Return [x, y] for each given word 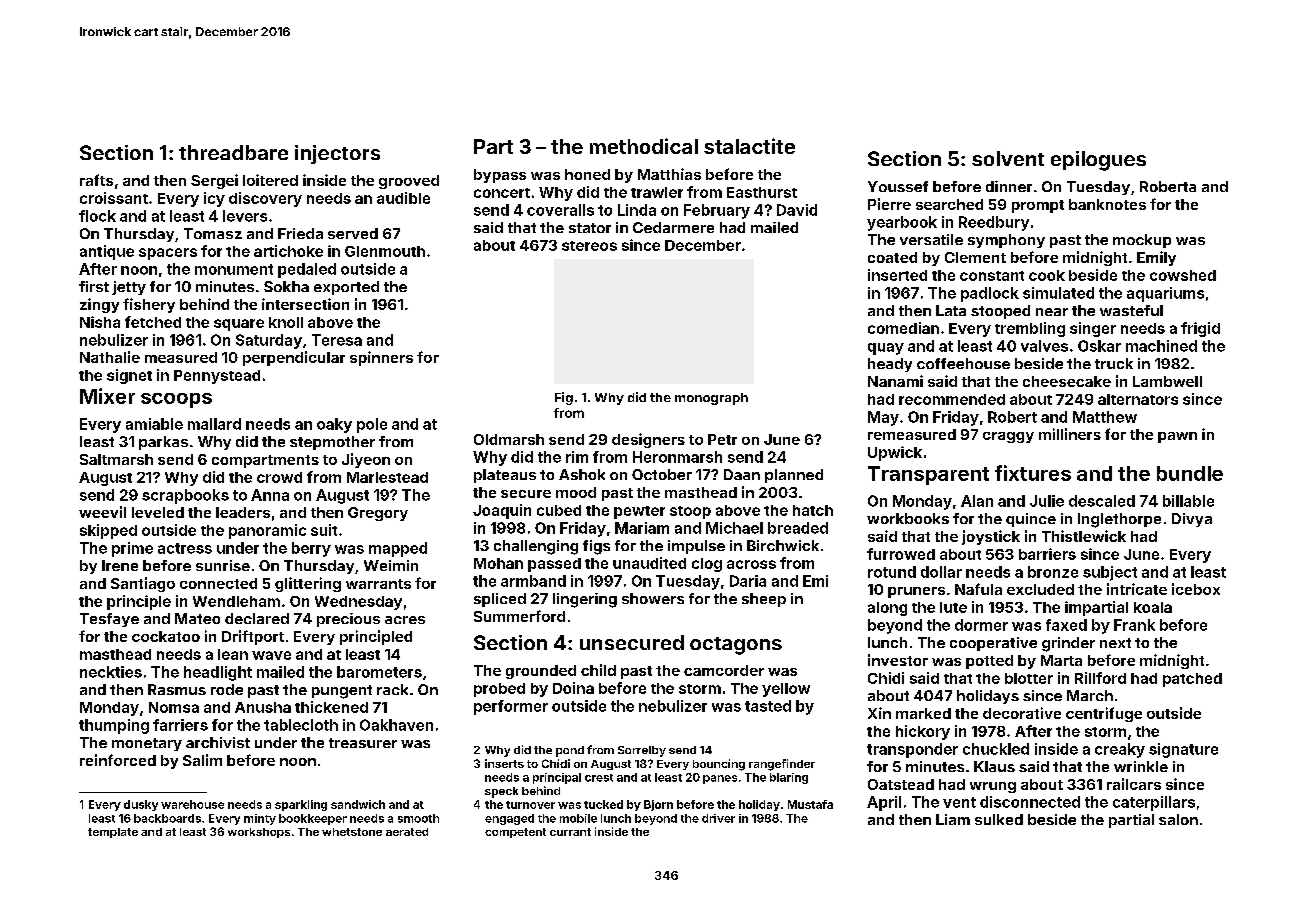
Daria [748, 581]
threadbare [233, 152]
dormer [981, 625]
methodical [644, 146]
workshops [259, 833]
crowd [279, 477]
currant [570, 832]
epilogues [1098, 161]
